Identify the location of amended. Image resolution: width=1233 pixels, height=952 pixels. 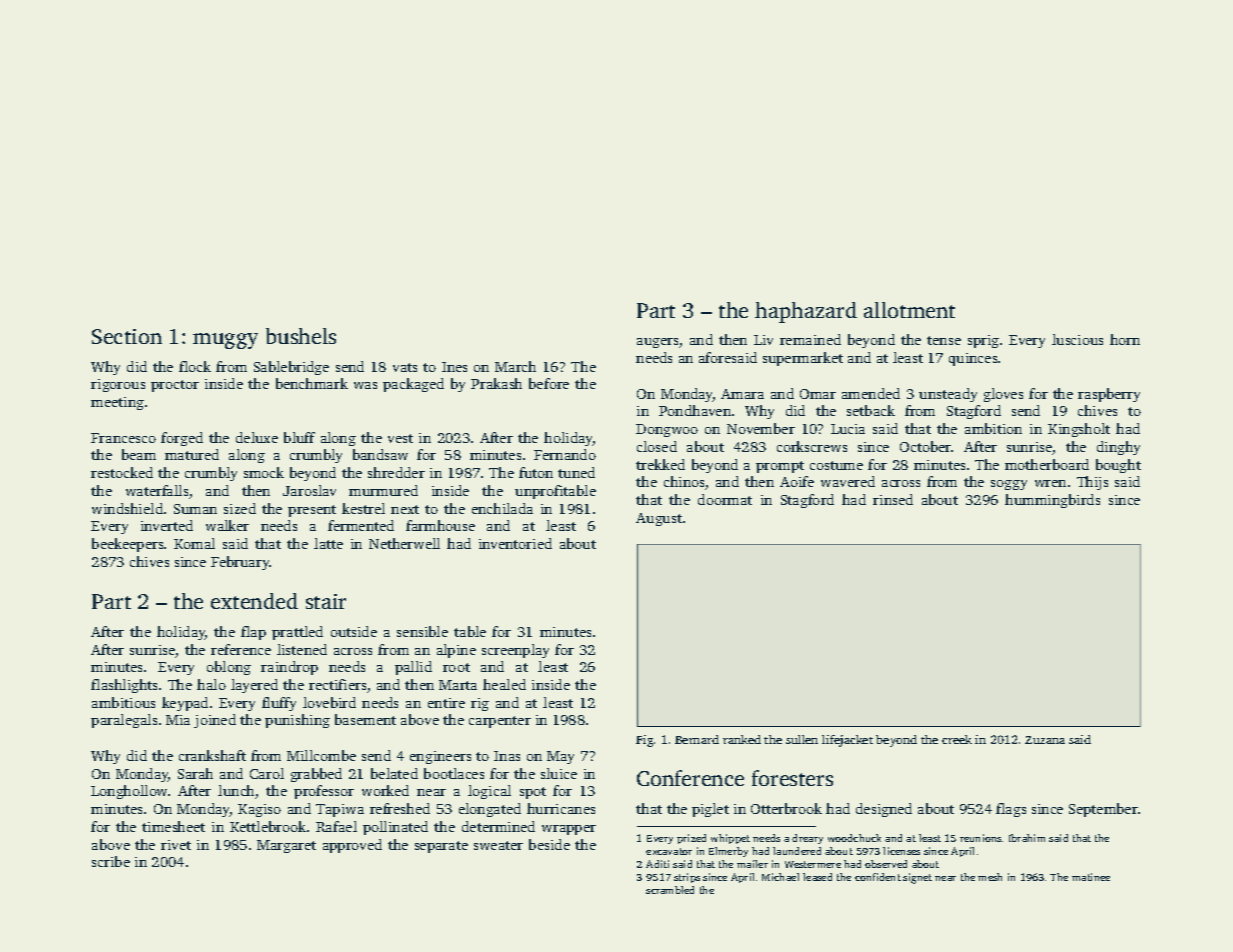
(871, 393).
